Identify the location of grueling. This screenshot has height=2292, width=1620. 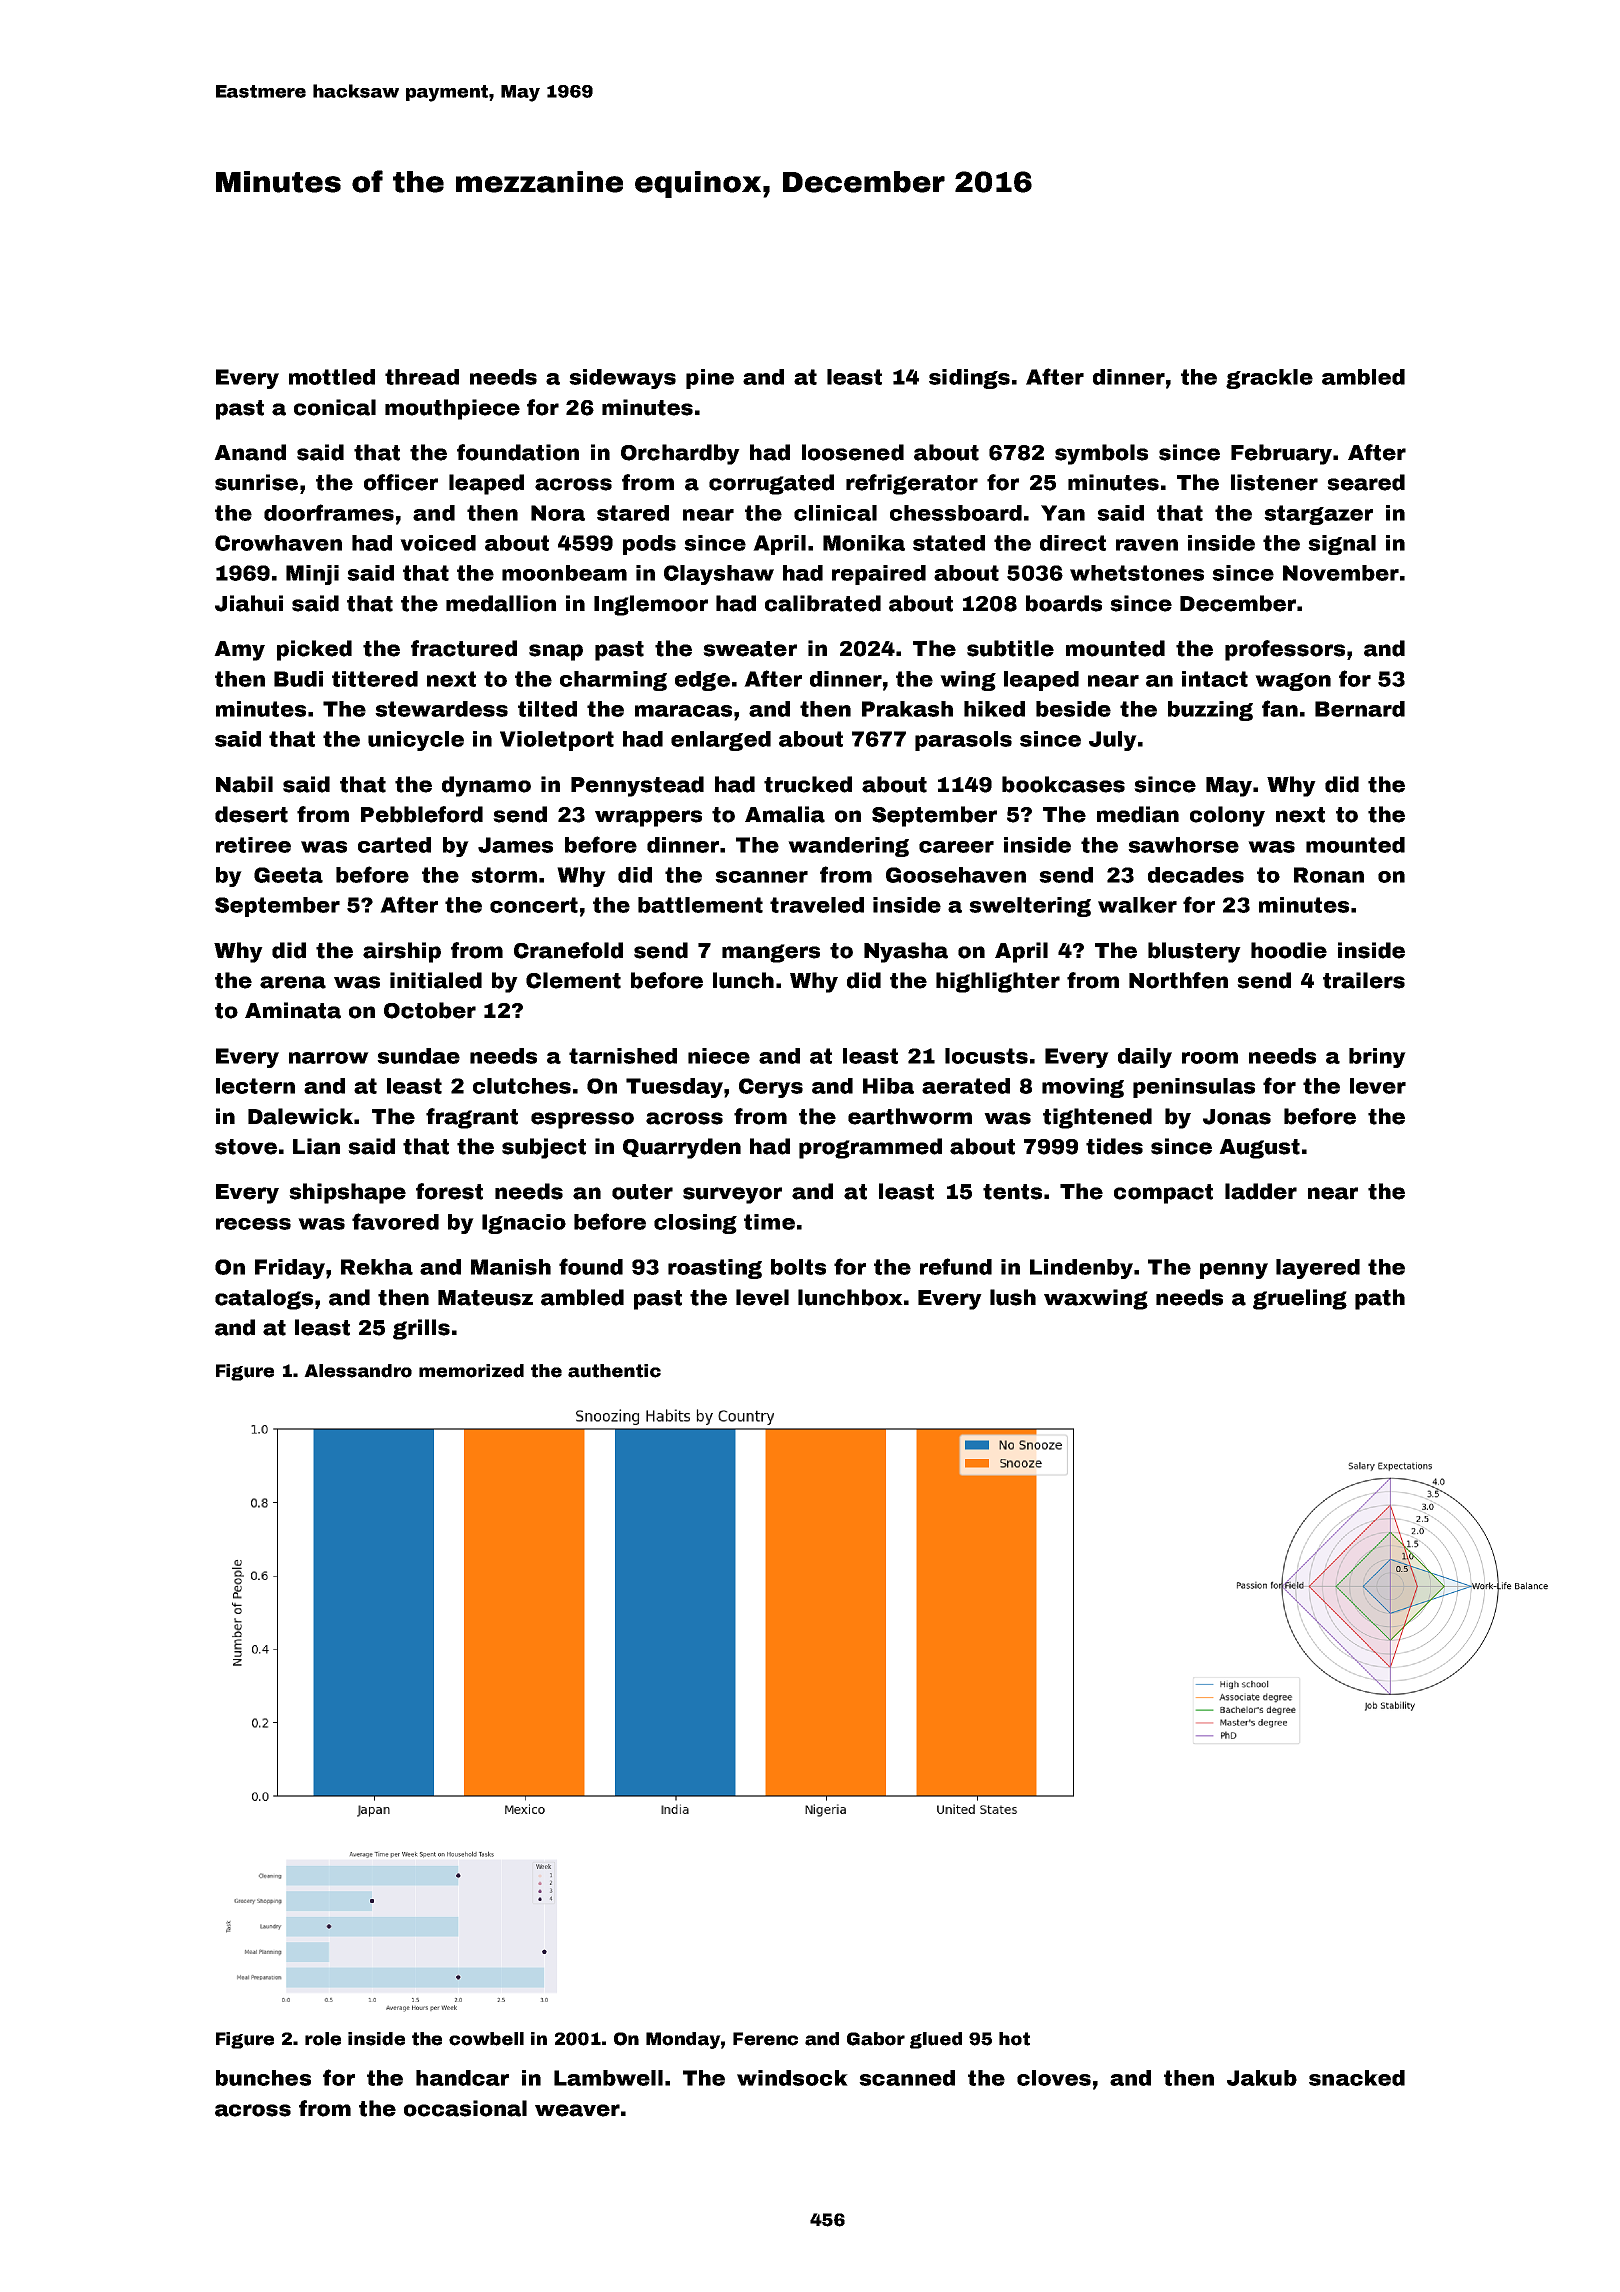
(1300, 1299).
